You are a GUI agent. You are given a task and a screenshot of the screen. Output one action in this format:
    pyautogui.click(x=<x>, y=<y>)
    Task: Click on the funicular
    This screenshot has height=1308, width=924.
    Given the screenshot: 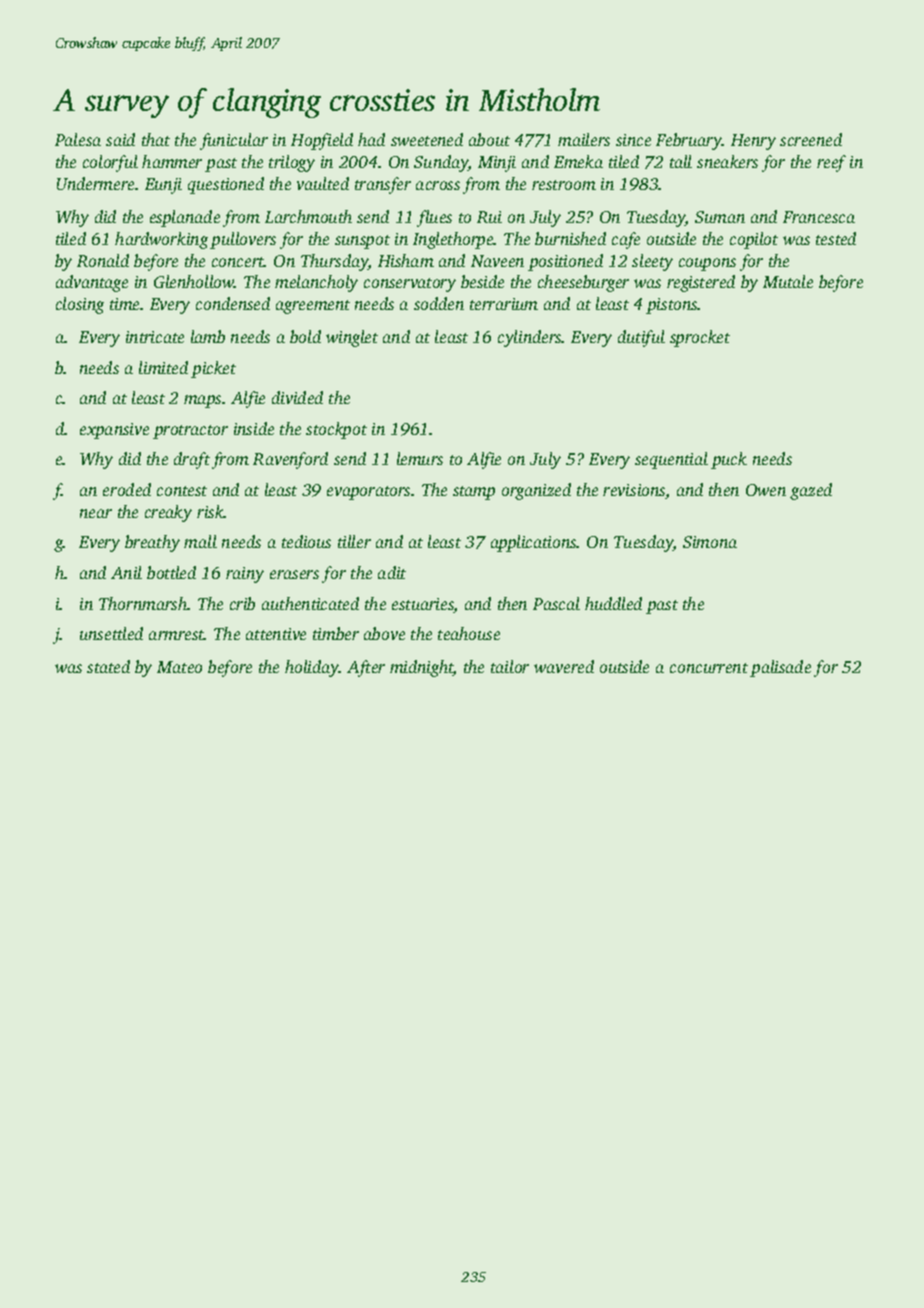 What is the action you would take?
    pyautogui.click(x=234, y=141)
